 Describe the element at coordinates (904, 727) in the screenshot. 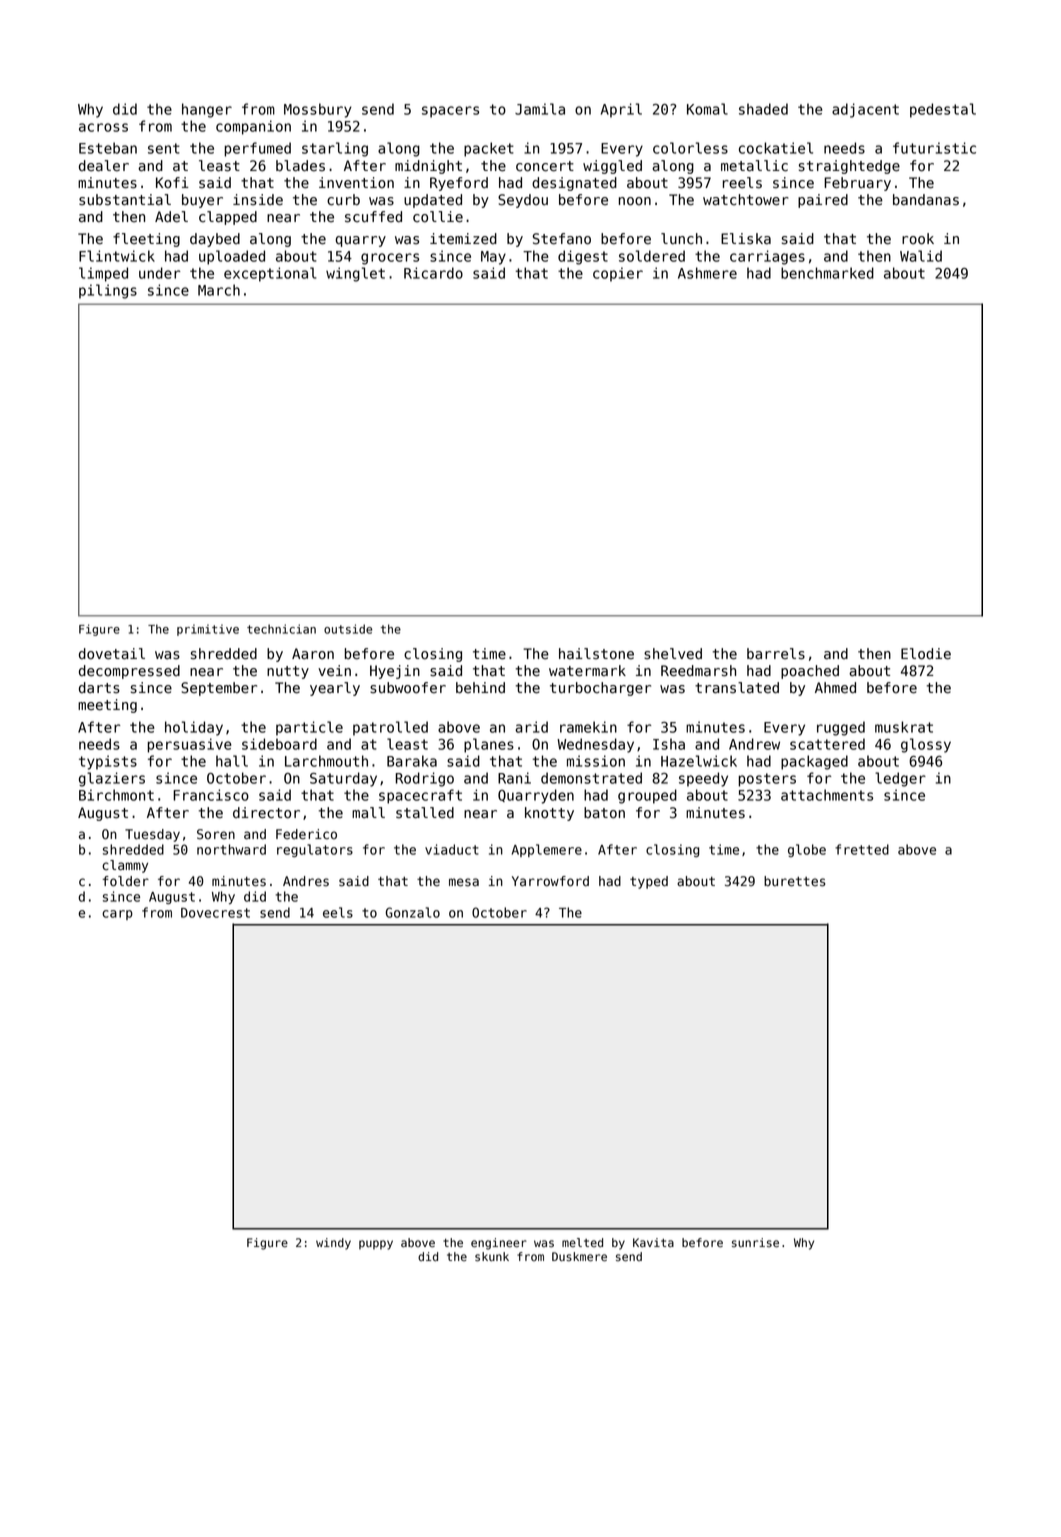

I see `muskrat` at that location.
